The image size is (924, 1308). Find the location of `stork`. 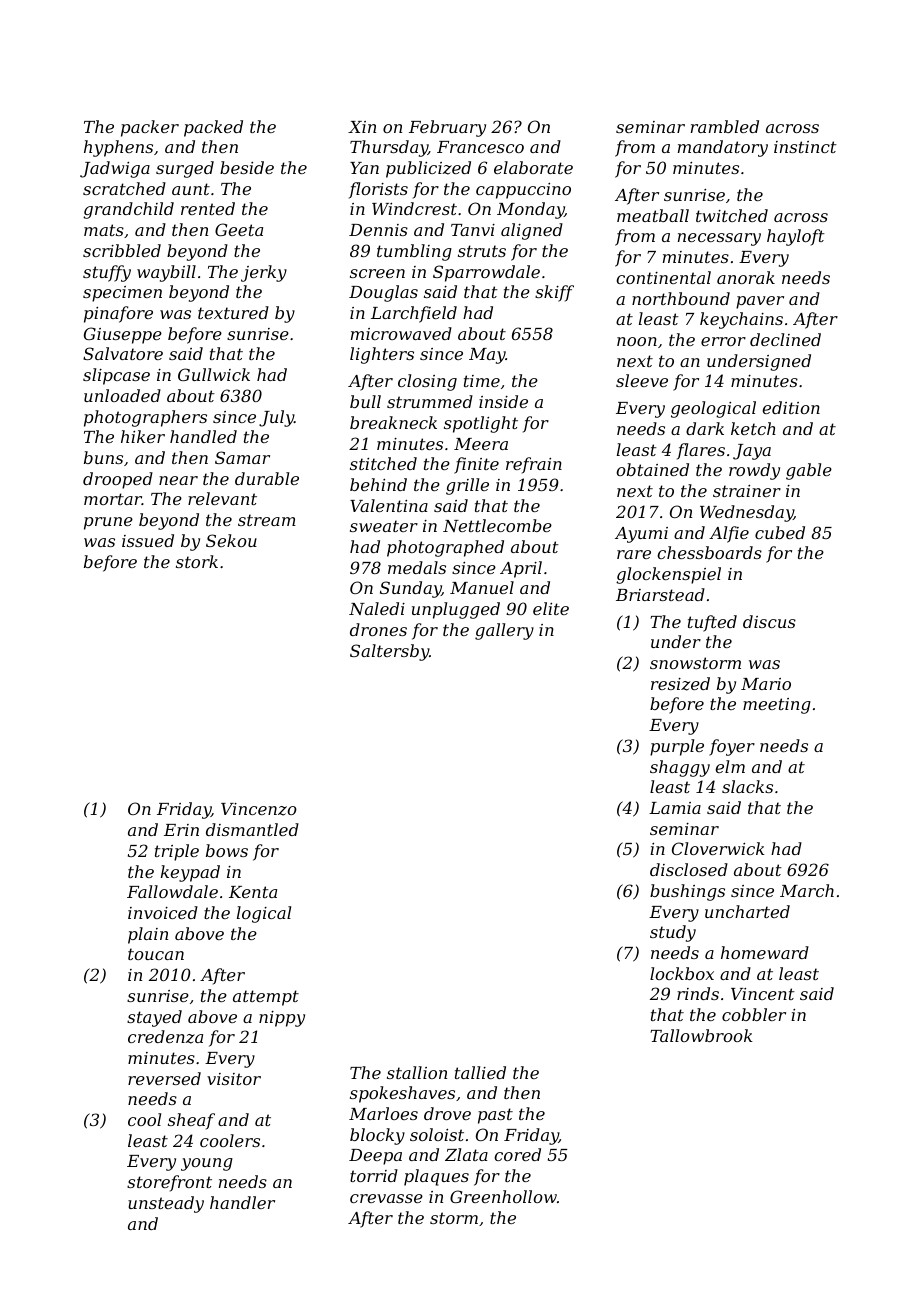

stork is located at coordinates (197, 561).
